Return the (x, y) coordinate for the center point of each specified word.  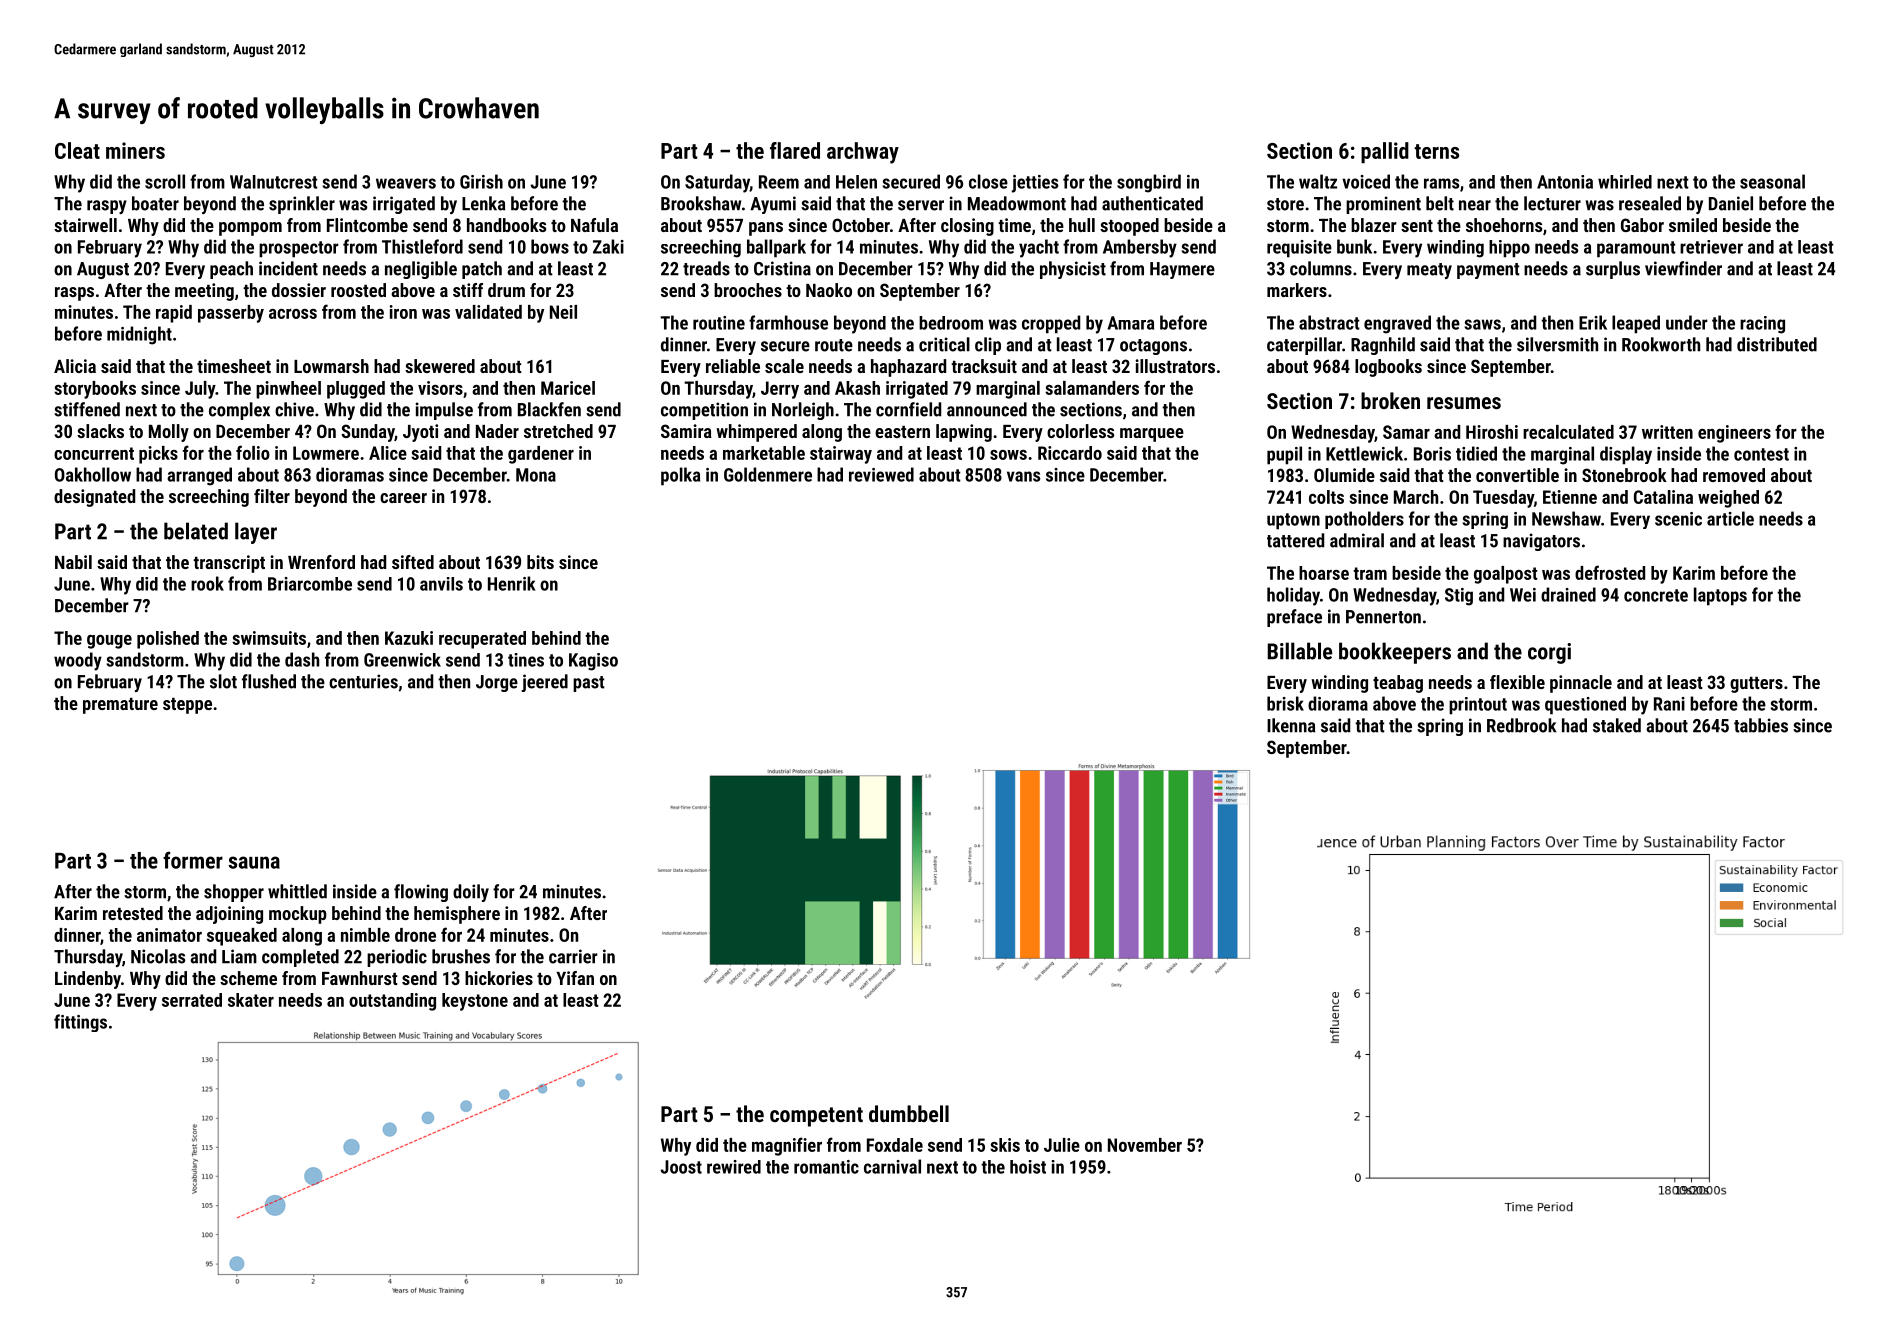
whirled (1625, 182)
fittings (80, 1023)
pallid (1385, 152)
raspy (107, 207)
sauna (254, 862)
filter (272, 496)
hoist (1028, 1167)
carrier (573, 956)
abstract (1329, 322)
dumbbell (909, 1113)
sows (1008, 455)
